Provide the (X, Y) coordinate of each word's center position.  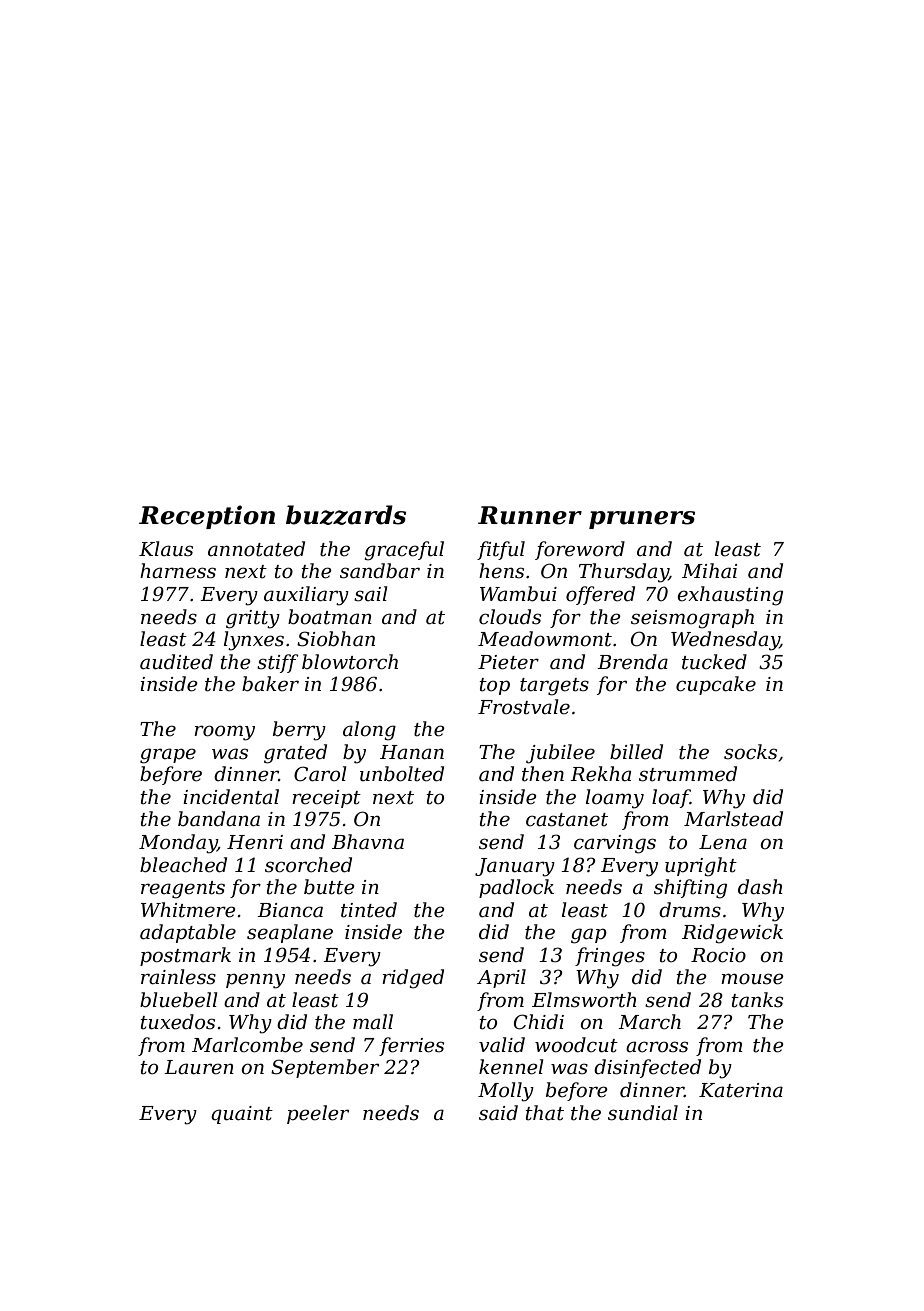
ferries (411, 1046)
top (494, 686)
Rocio (718, 955)
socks (750, 752)
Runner (530, 515)
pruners (642, 520)
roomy (224, 733)
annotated (256, 549)
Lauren (199, 1067)
